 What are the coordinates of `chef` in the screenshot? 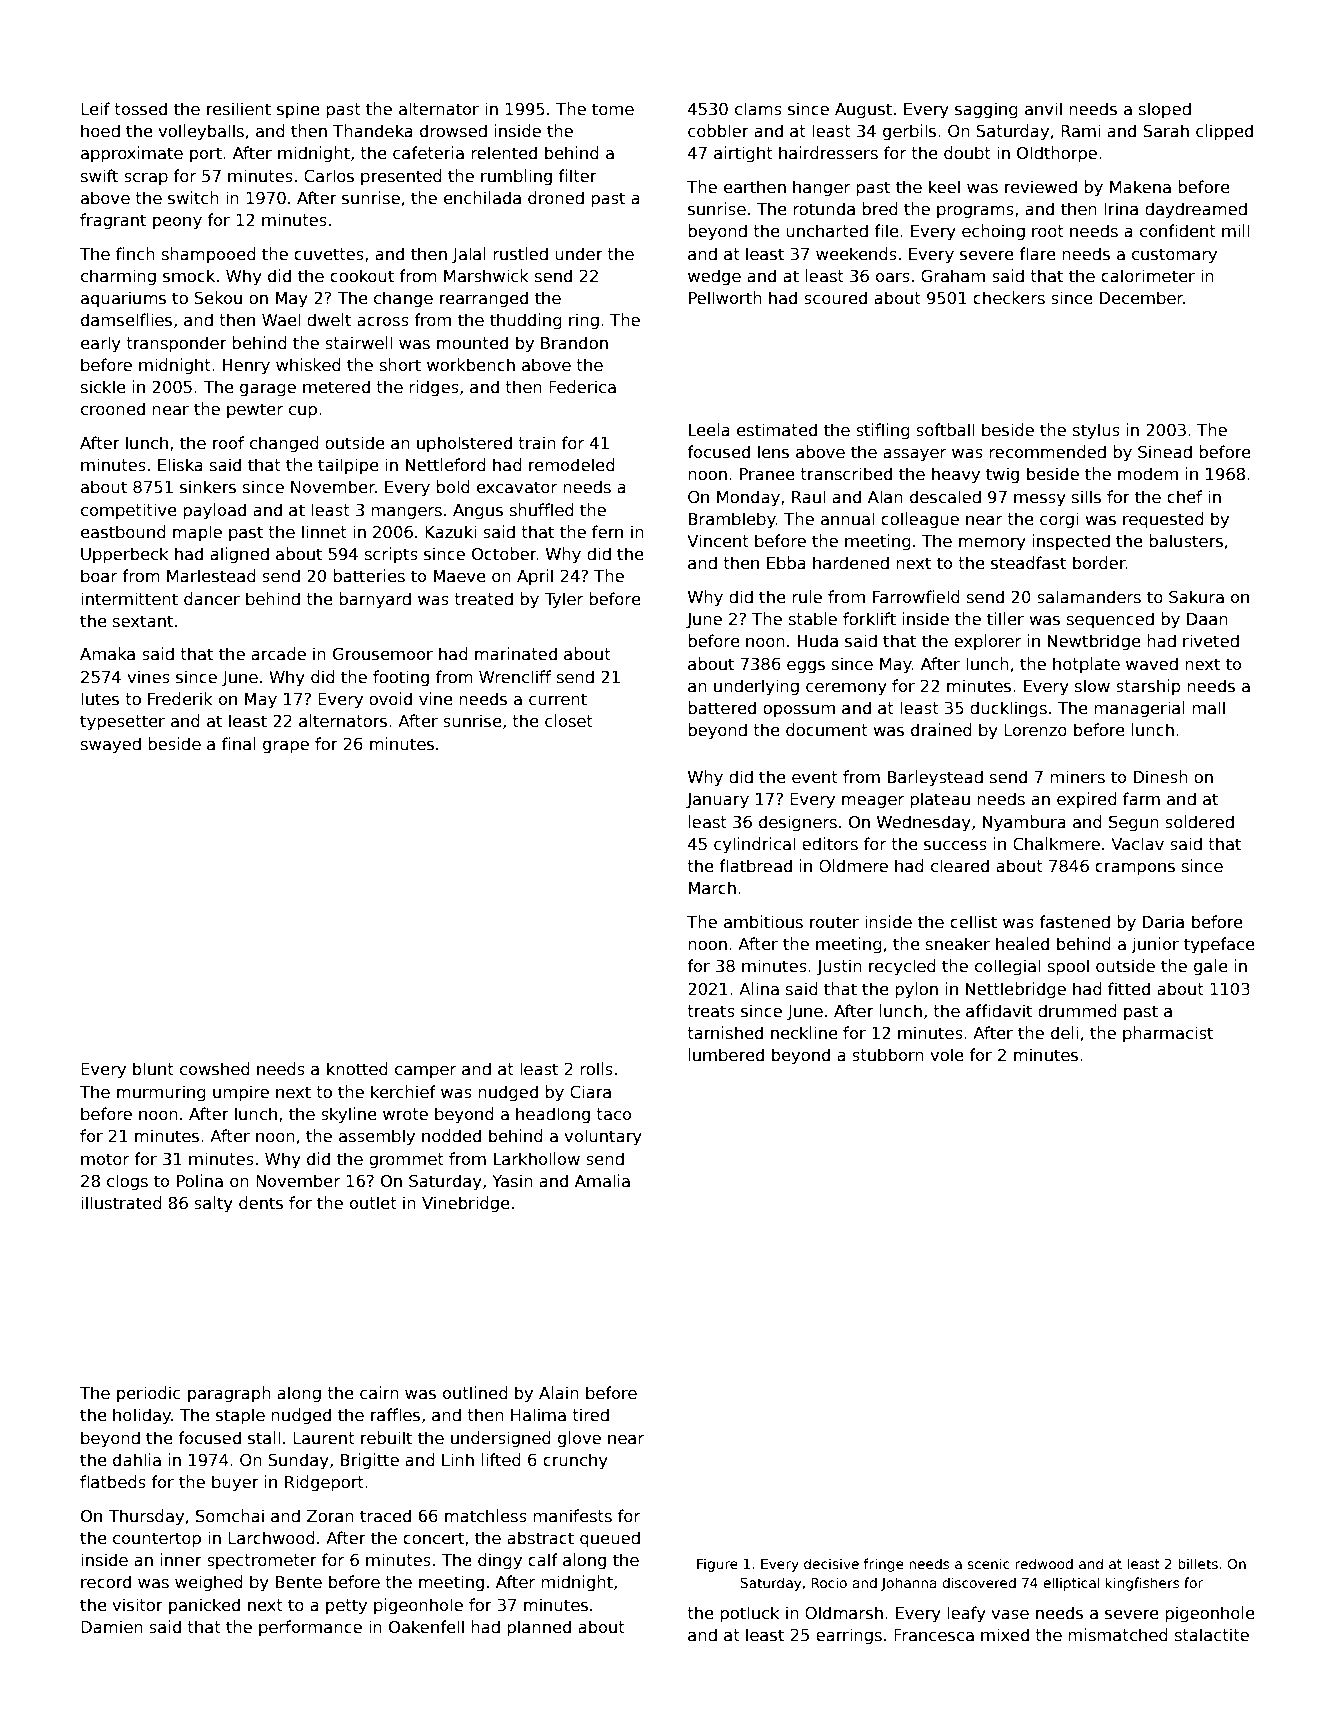 It's located at (1184, 496).
